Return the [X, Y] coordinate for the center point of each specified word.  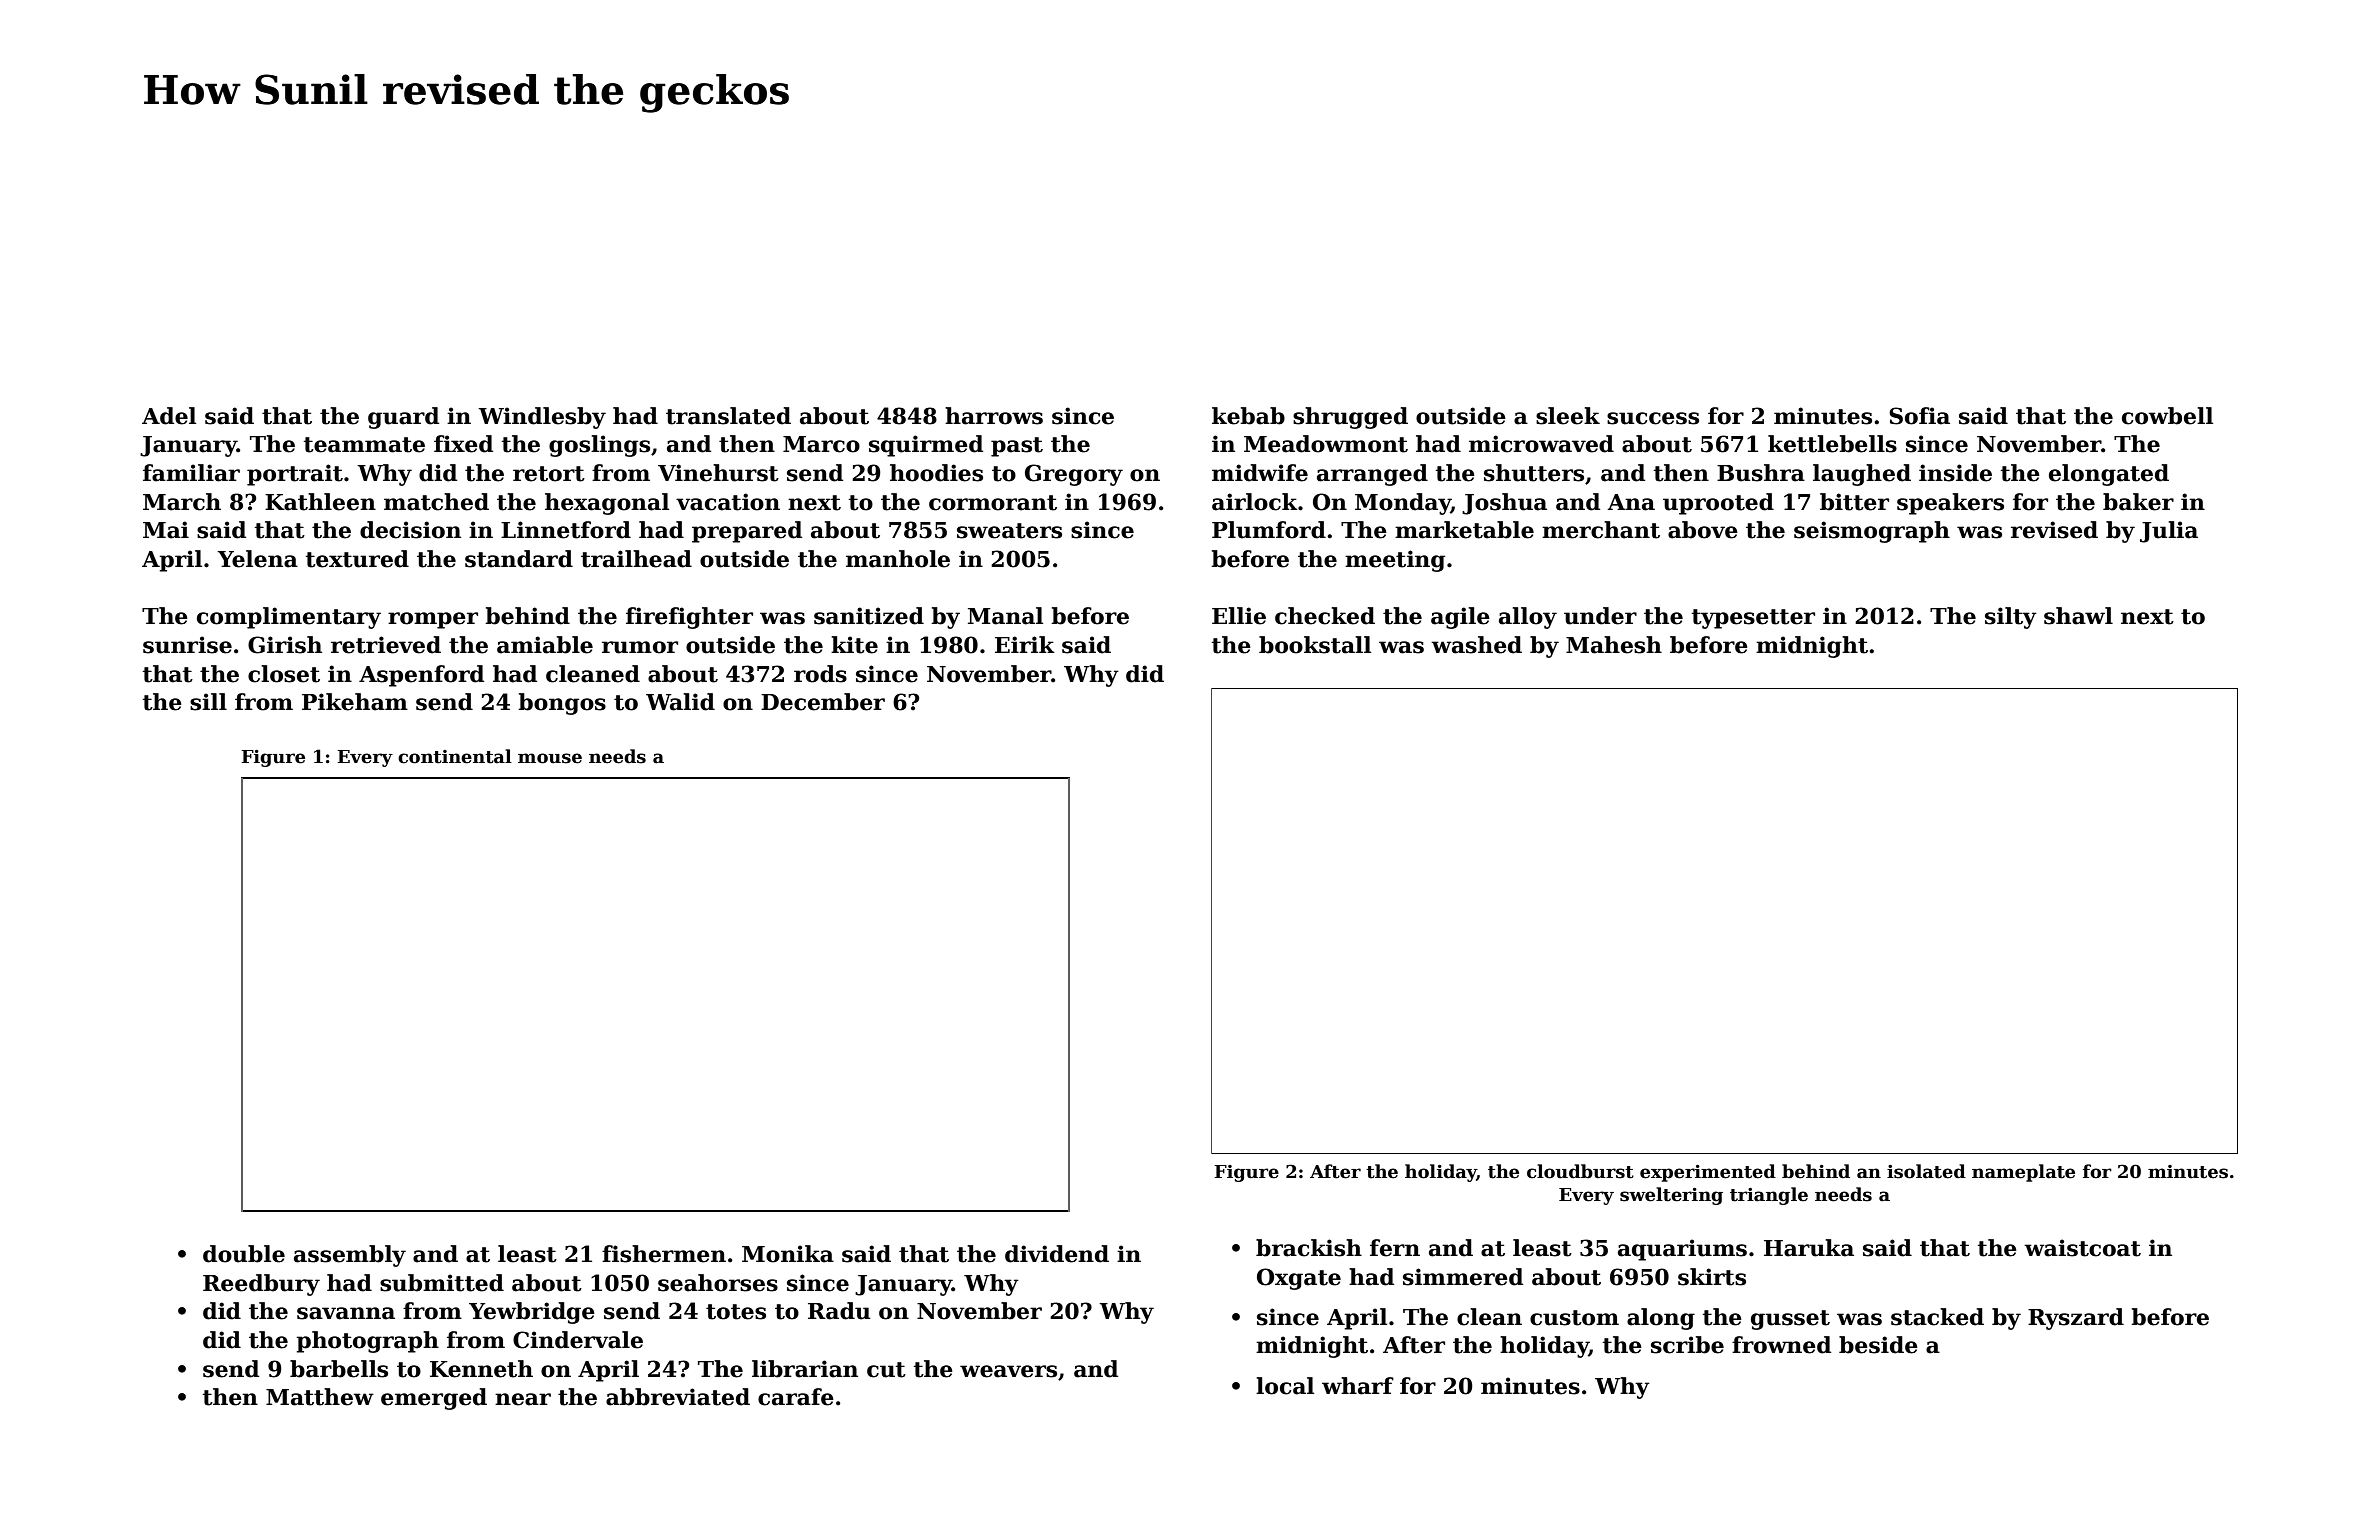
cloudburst [1580, 1171]
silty [2011, 618]
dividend [1057, 1254]
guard [403, 418]
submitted [442, 1283]
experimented [1708, 1173]
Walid [680, 702]
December [823, 702]
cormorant [993, 503]
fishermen [664, 1254]
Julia [2169, 532]
